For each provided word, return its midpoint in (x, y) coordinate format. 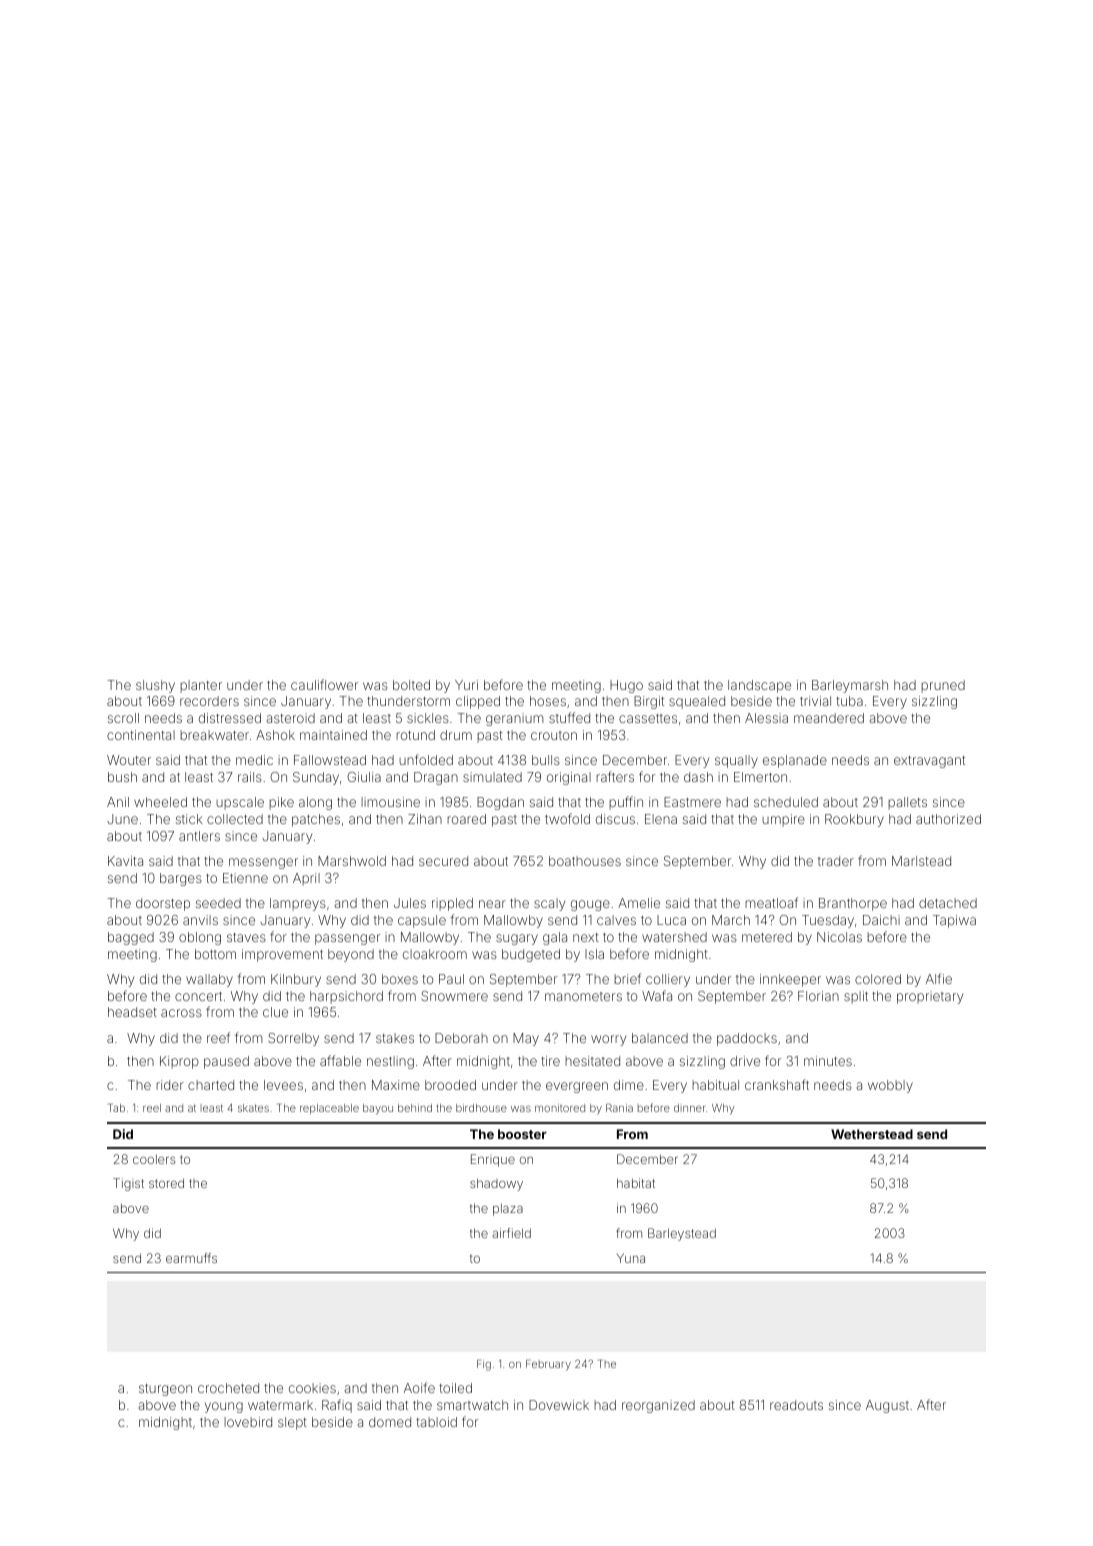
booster (522, 1134)
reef (218, 1037)
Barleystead (682, 1234)
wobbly (890, 1086)
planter (201, 686)
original (569, 778)
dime (629, 1085)
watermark (280, 1405)
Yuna (631, 1258)
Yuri (466, 685)
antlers (199, 836)
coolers (154, 1159)
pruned (943, 686)
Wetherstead (872, 1134)
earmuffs (191, 1258)
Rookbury (854, 820)
